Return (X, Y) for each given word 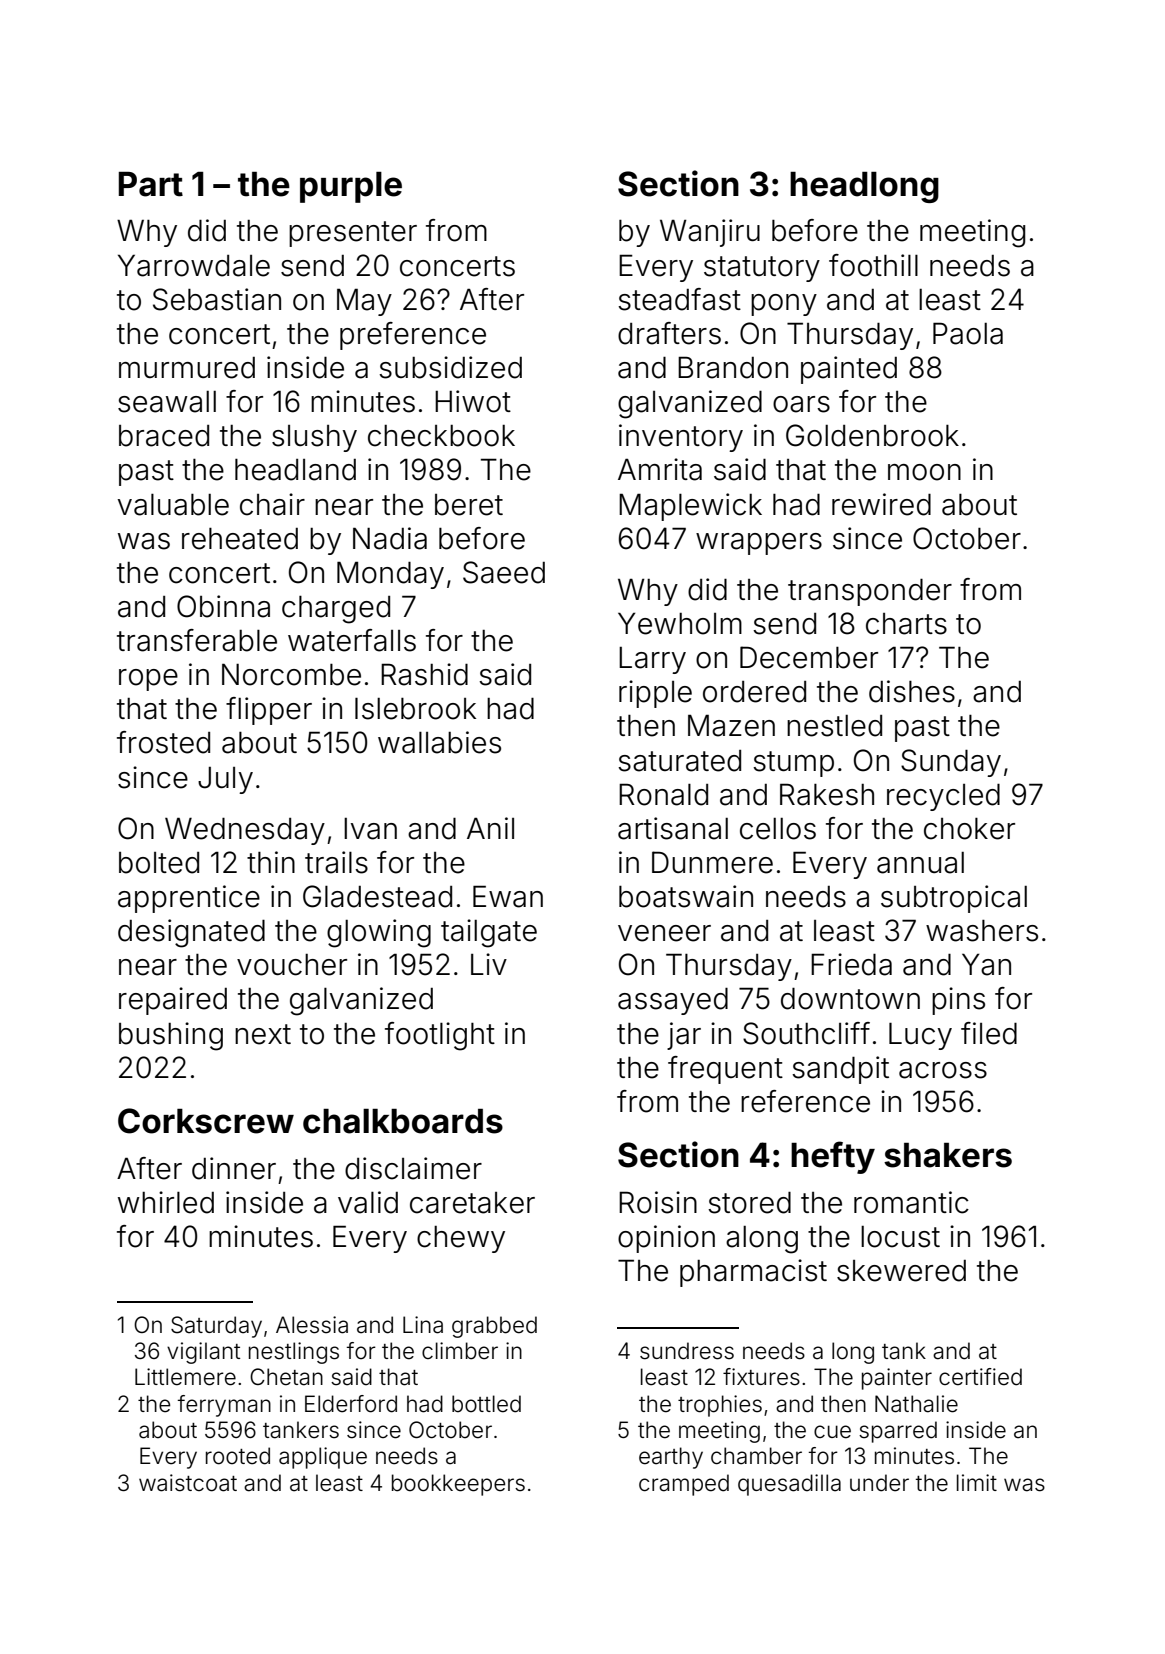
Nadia (390, 538)
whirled (166, 1202)
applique (323, 1458)
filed (989, 1033)
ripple (655, 694)
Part (151, 184)
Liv (489, 964)
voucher (292, 965)
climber (460, 1351)
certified (980, 1377)
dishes (912, 691)
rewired (881, 504)
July (225, 780)
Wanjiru (710, 233)
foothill (873, 265)
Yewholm (680, 623)
